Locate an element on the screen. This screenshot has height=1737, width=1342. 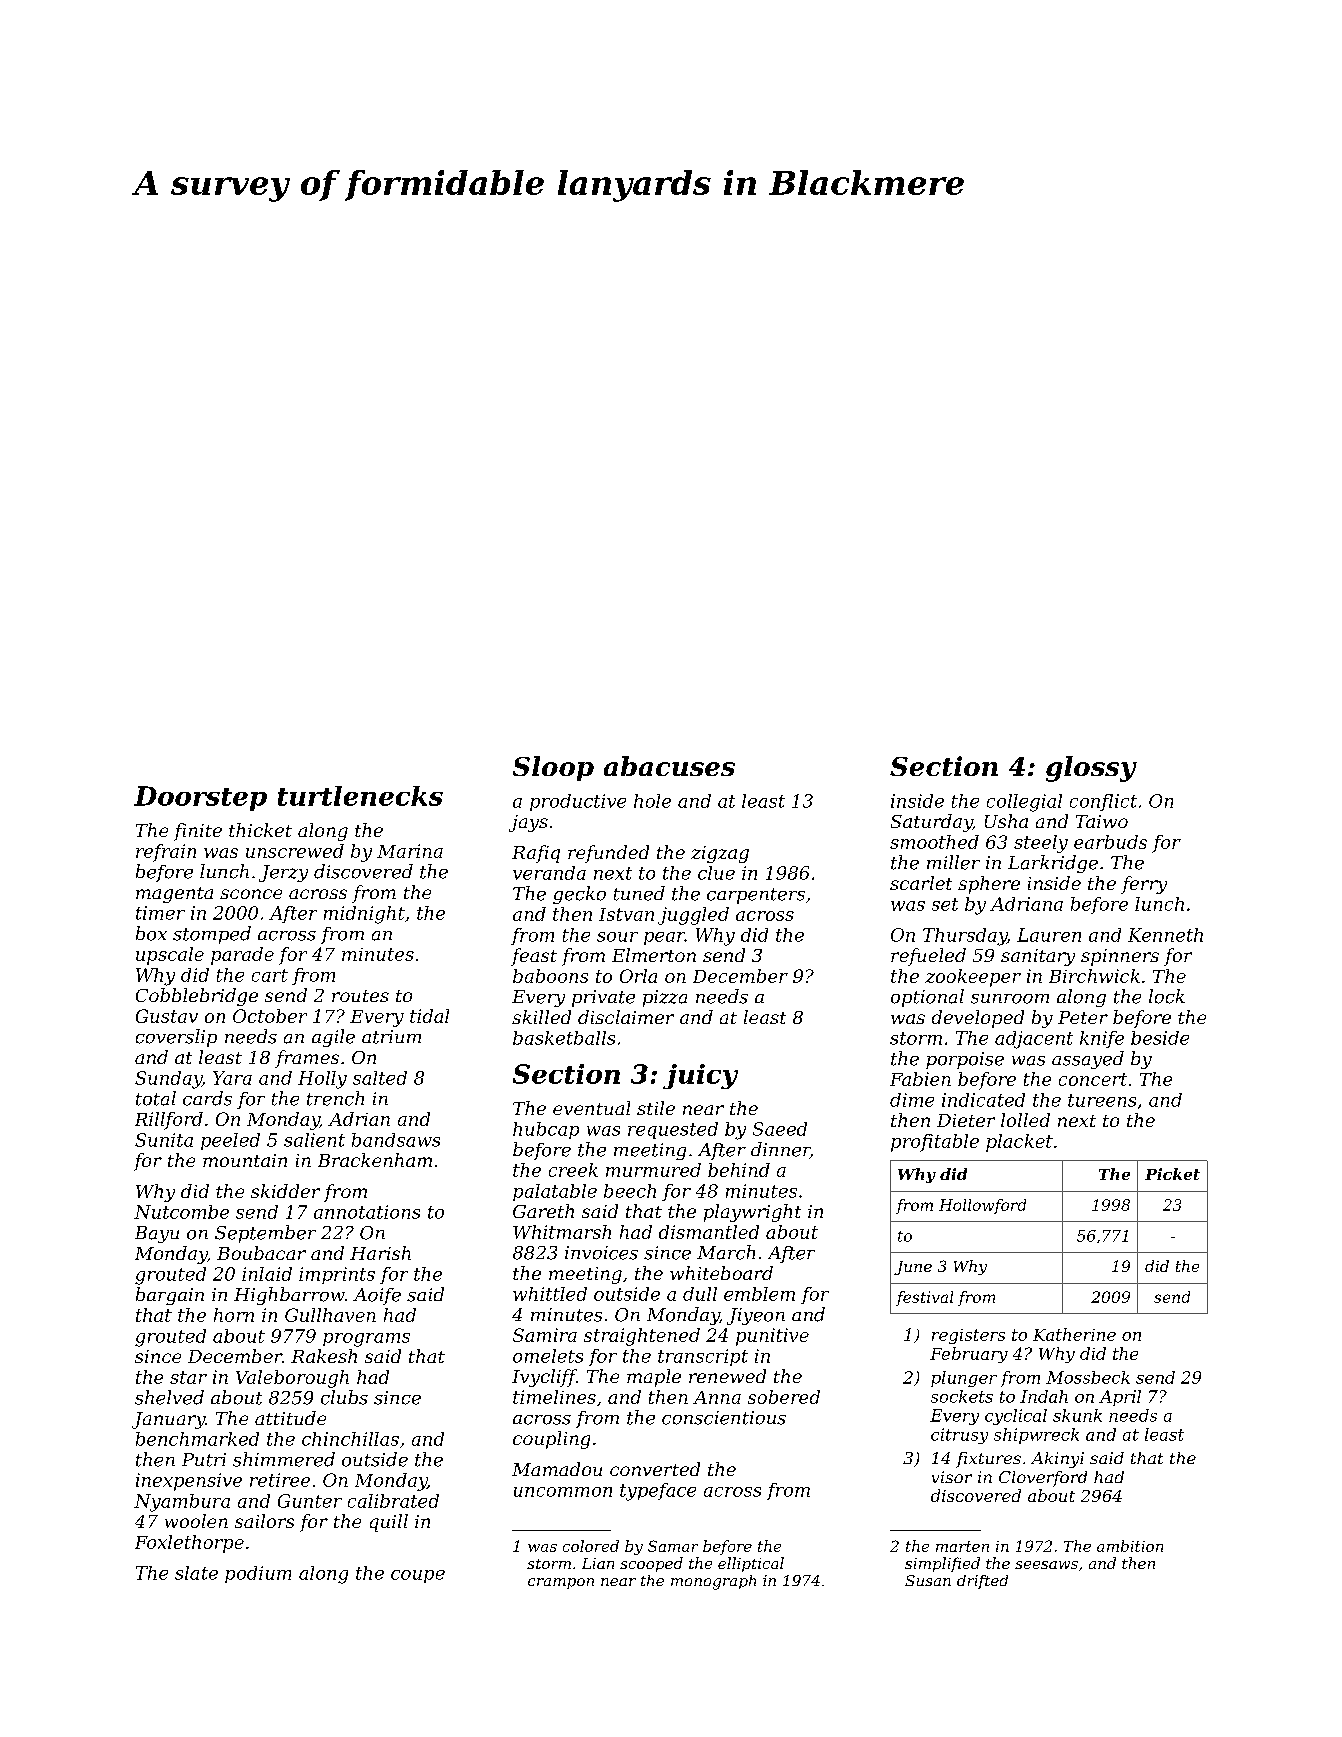
refunded is located at coordinates (608, 854).
